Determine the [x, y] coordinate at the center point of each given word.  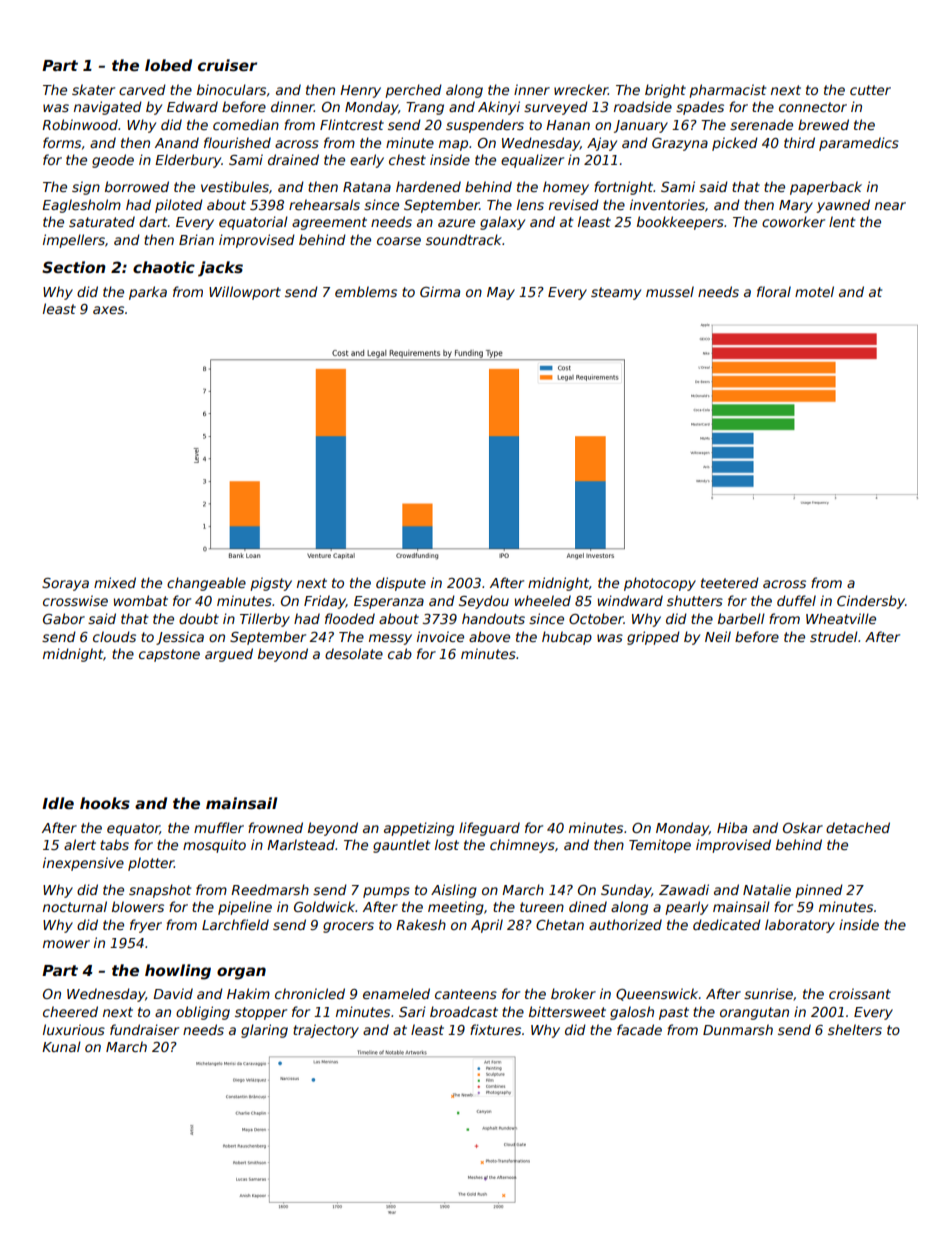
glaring [264, 1031]
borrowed [137, 186]
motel [814, 291]
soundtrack [464, 239]
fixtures [495, 1029]
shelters [855, 1029]
